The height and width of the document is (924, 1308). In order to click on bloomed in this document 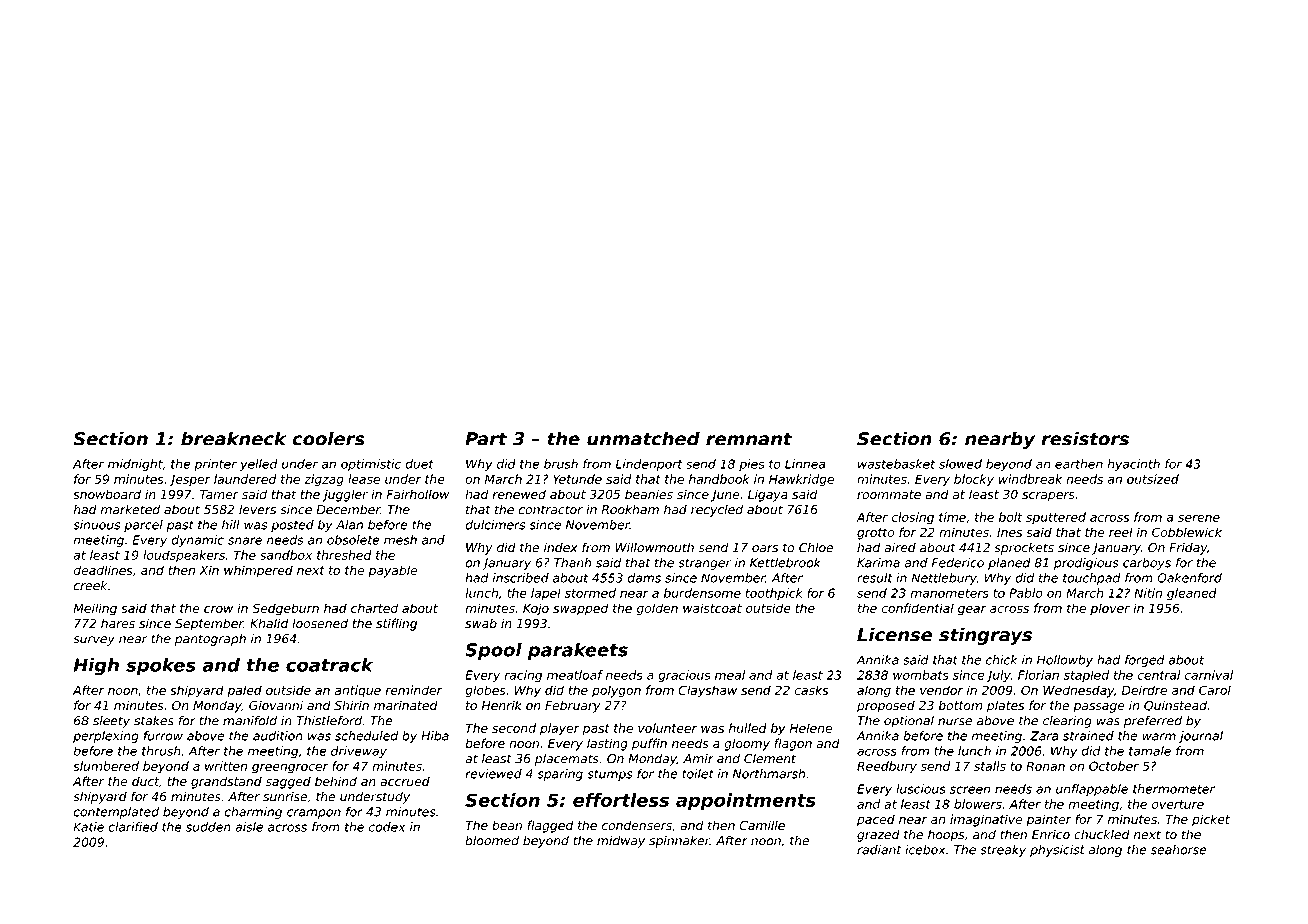, I will do `click(492, 841)`.
